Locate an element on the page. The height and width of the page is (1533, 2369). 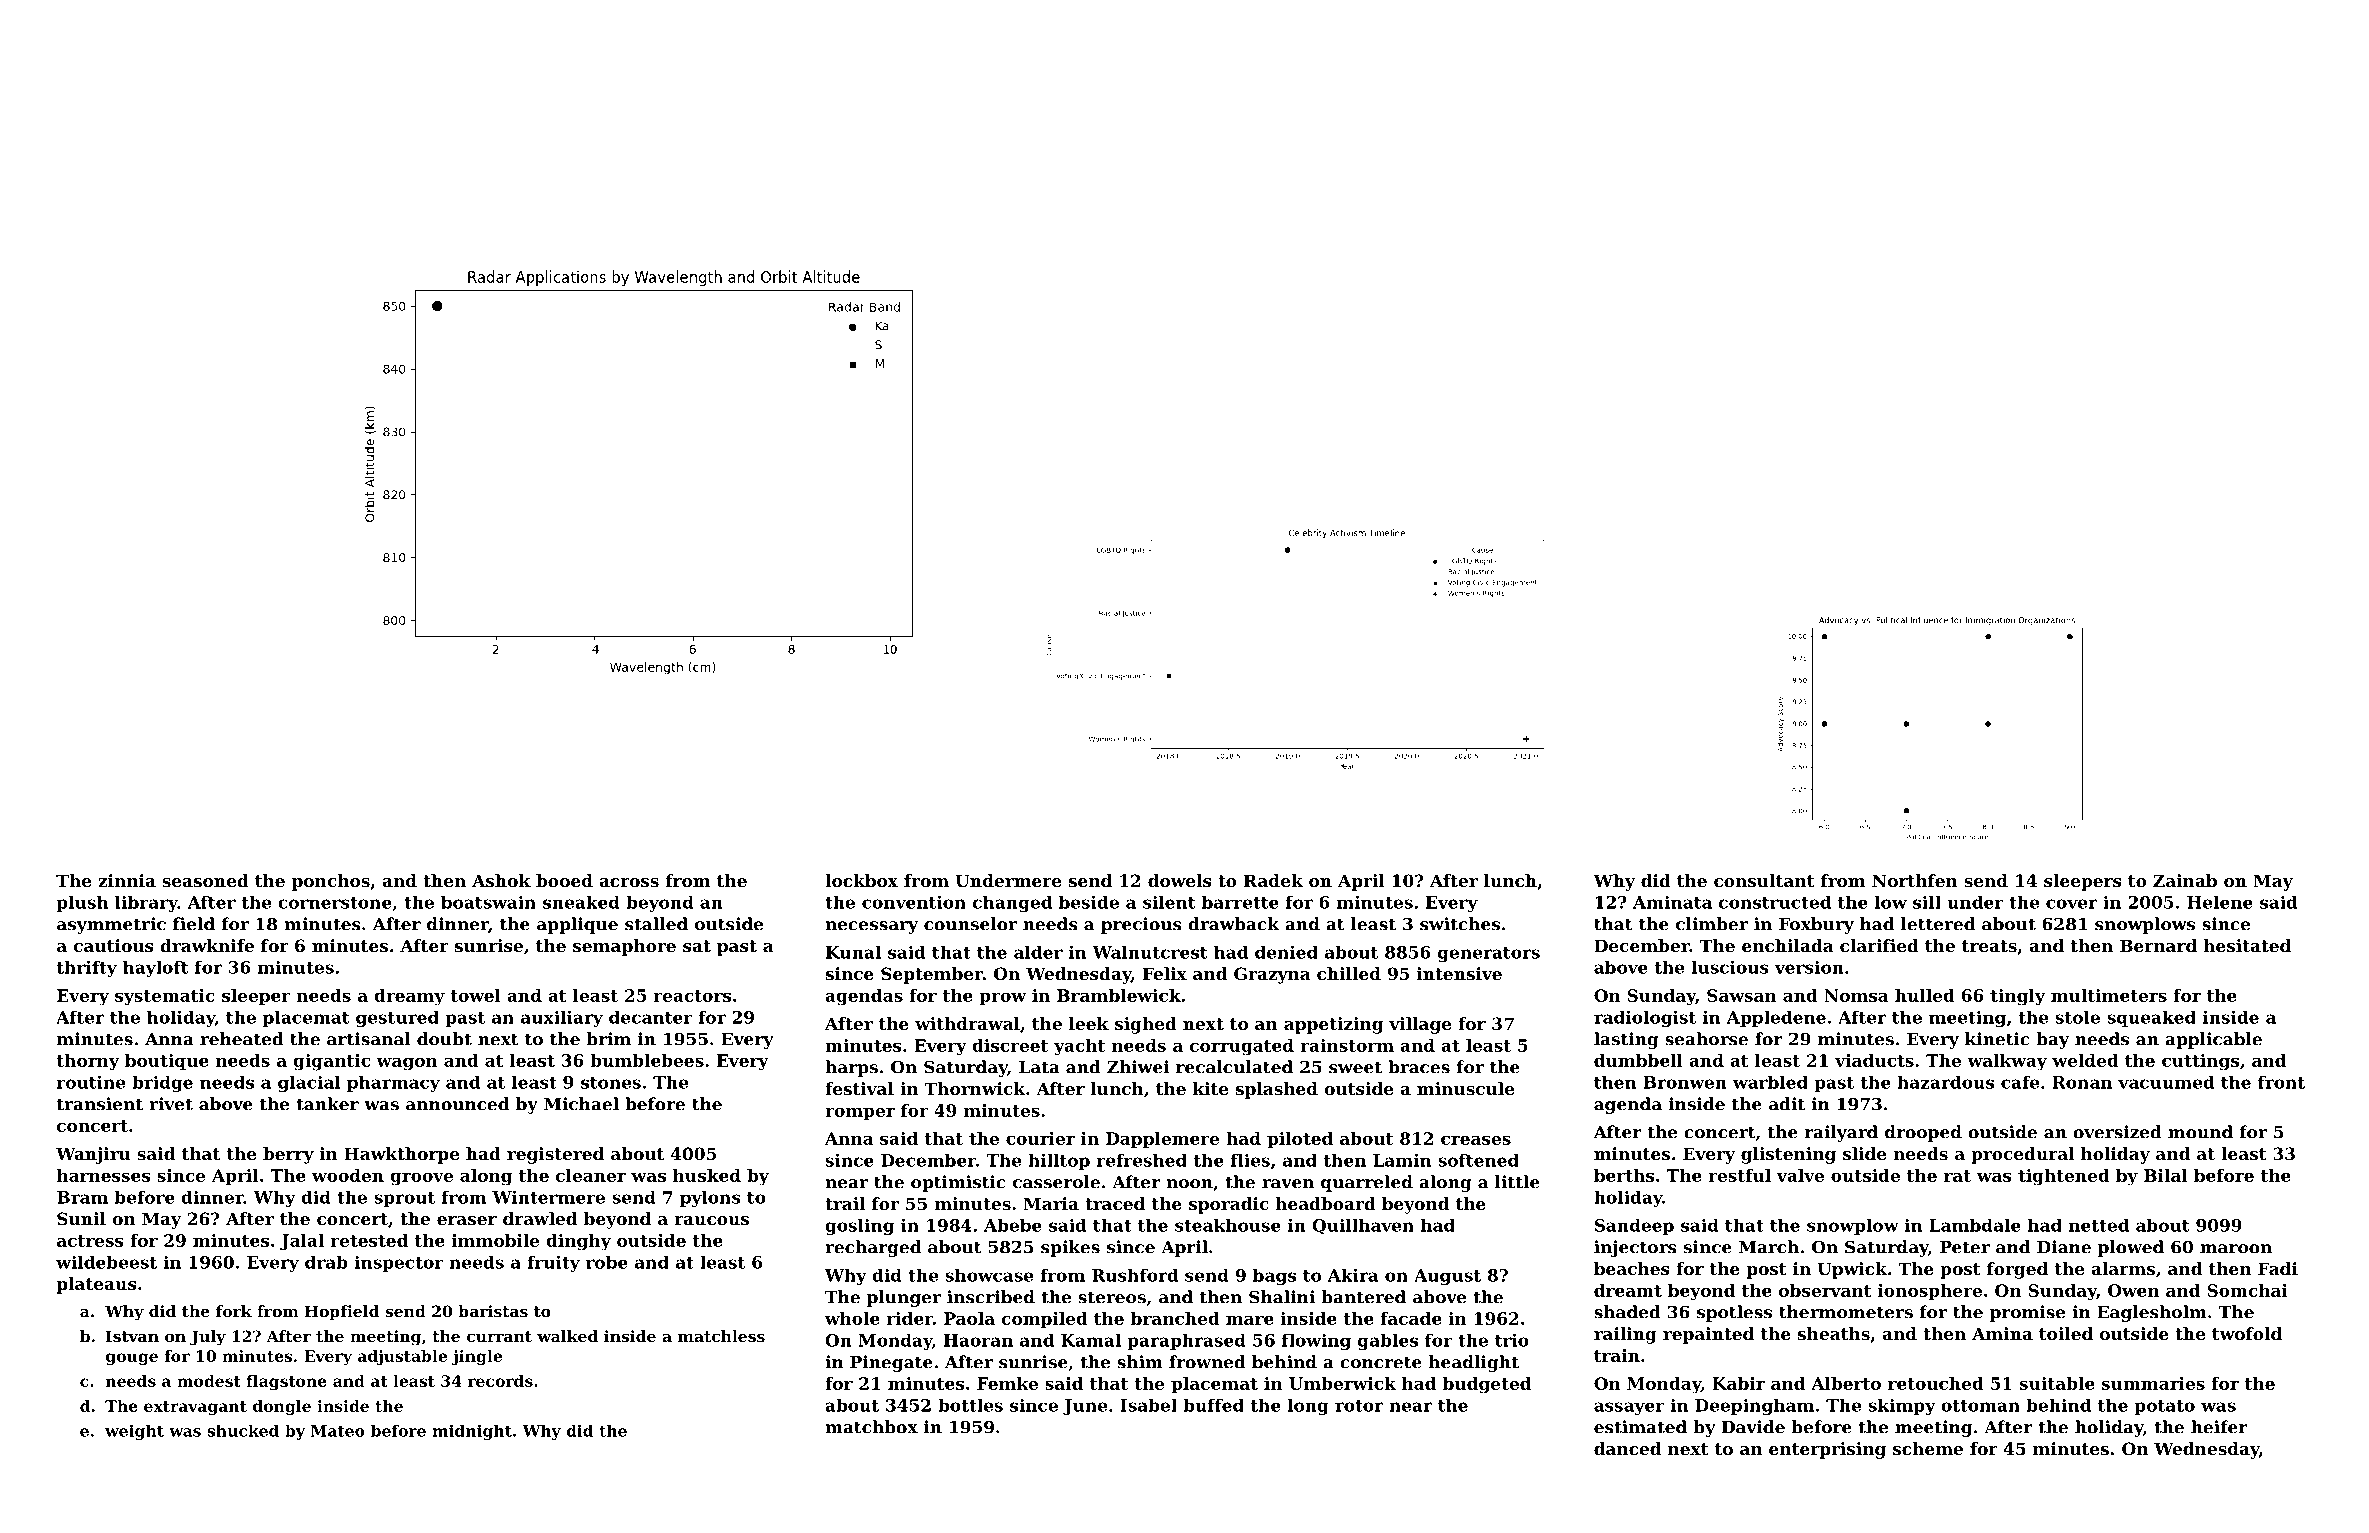
Mateo is located at coordinates (338, 1431).
